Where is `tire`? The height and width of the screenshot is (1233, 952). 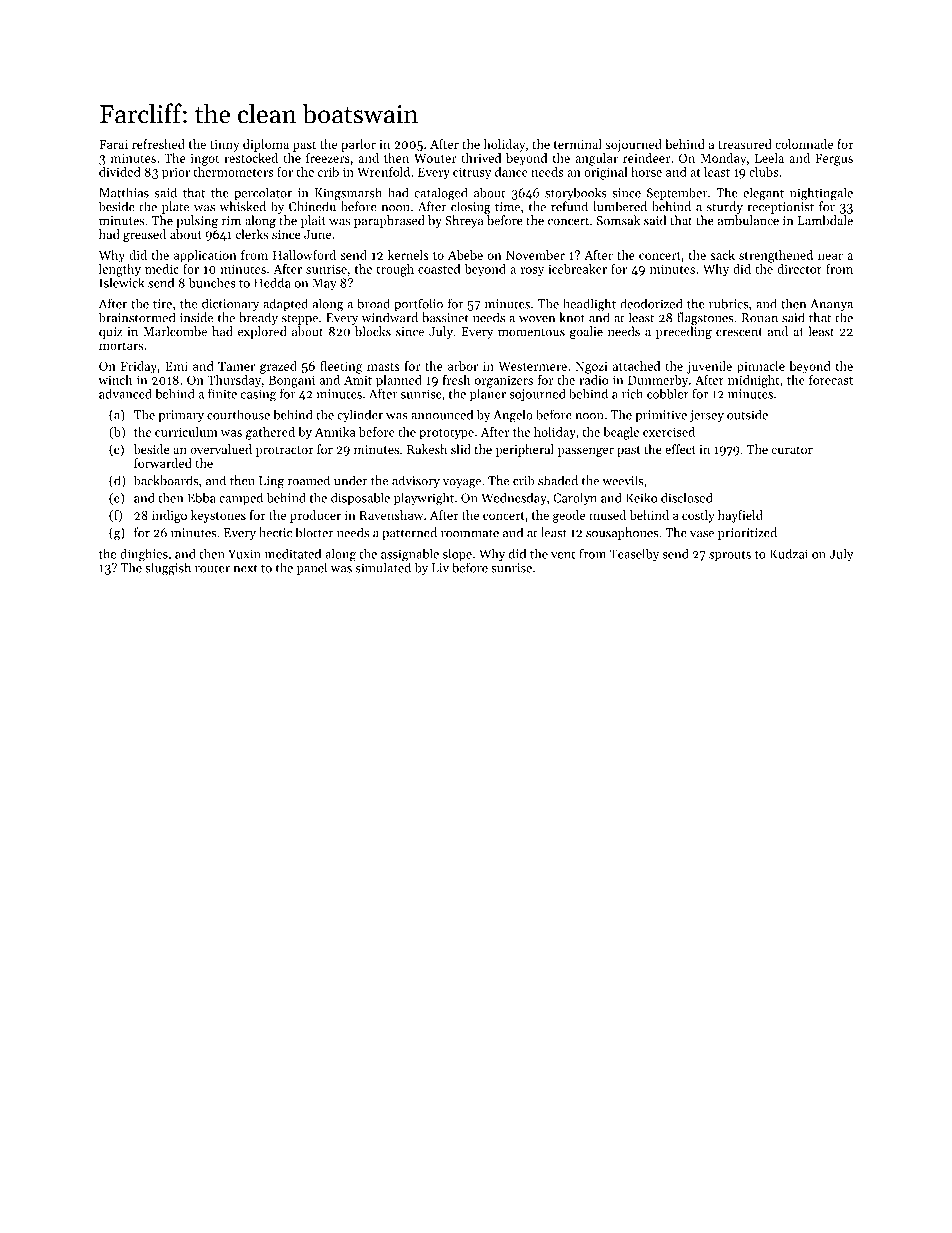 tire is located at coordinates (162, 304).
